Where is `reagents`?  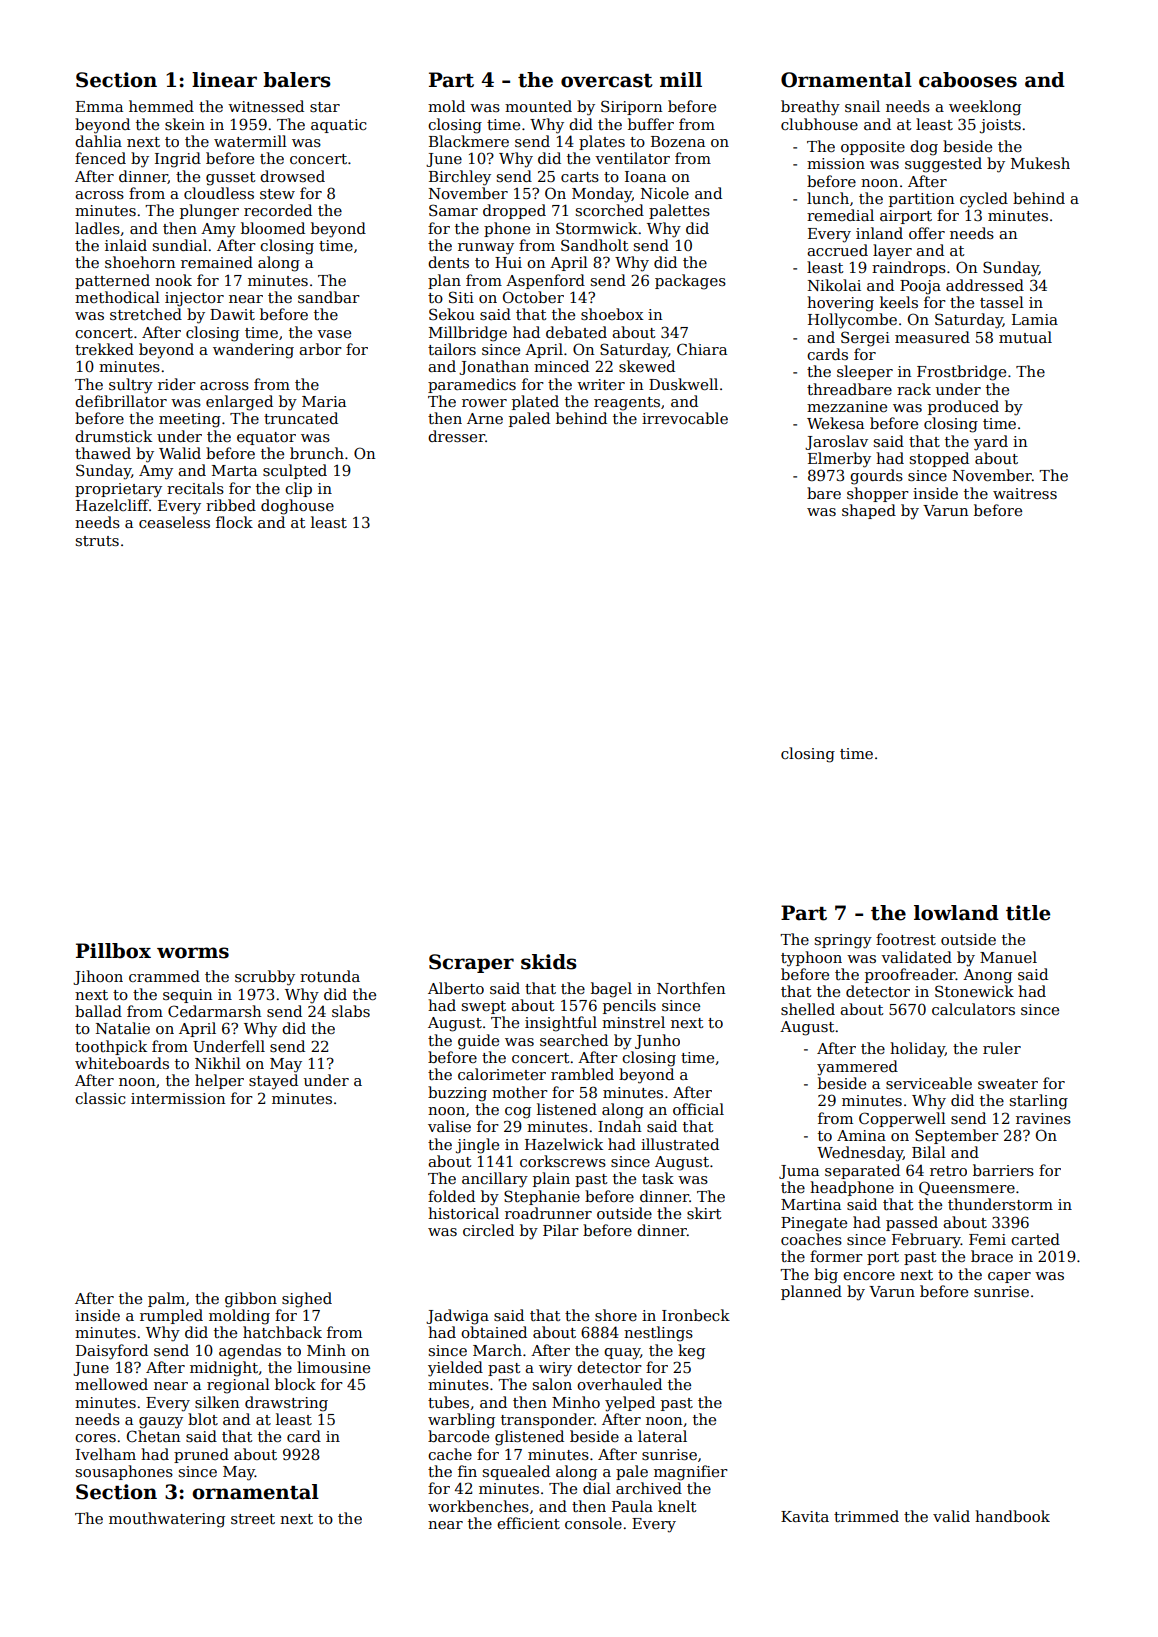 reagents is located at coordinates (627, 404).
